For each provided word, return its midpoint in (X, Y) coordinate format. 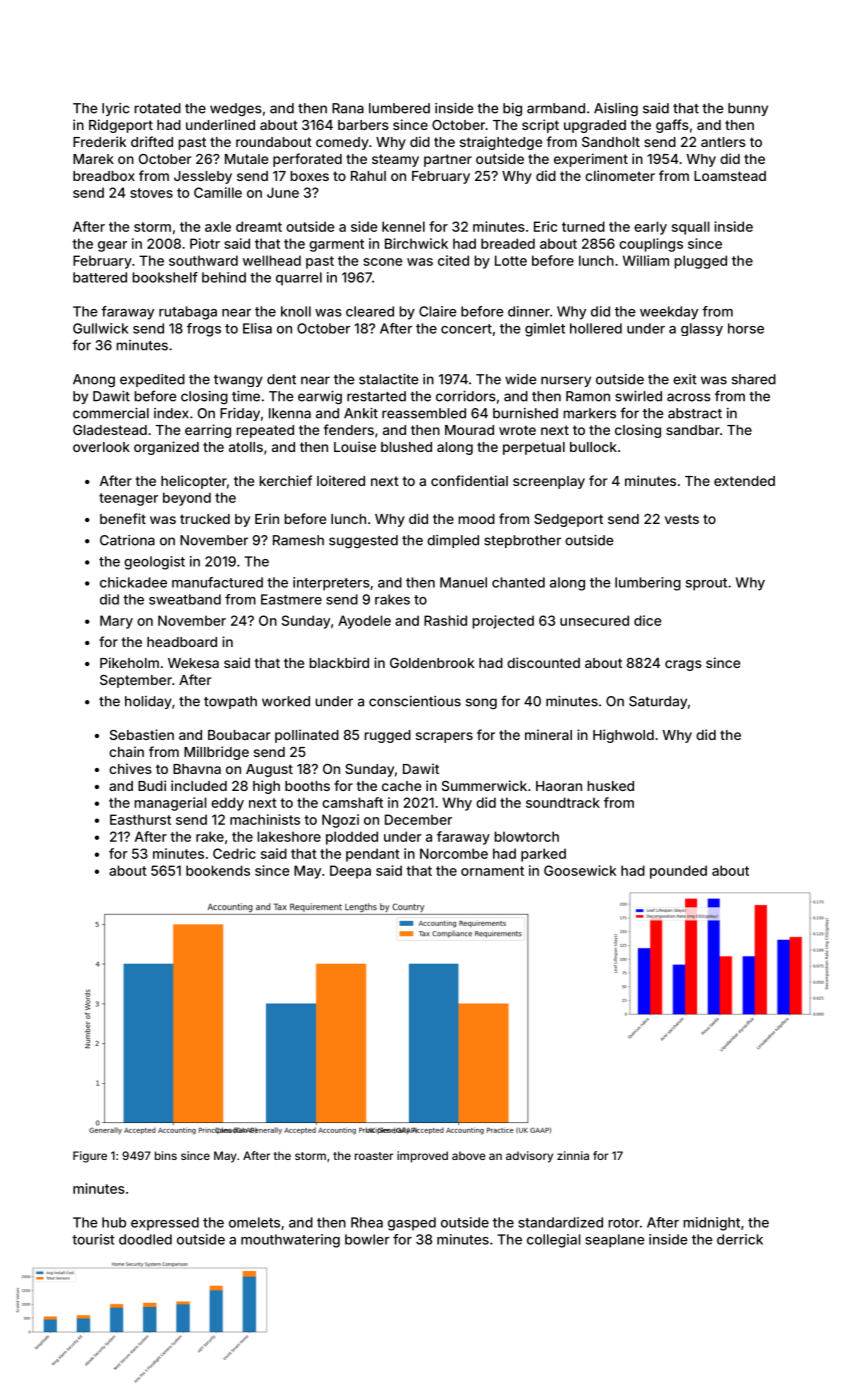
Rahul (368, 176)
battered (100, 277)
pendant (373, 855)
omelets (254, 1222)
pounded (678, 872)
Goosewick (580, 870)
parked (543, 855)
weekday (669, 313)
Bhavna (197, 769)
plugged (700, 262)
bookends (218, 870)
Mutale (246, 159)
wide (520, 379)
